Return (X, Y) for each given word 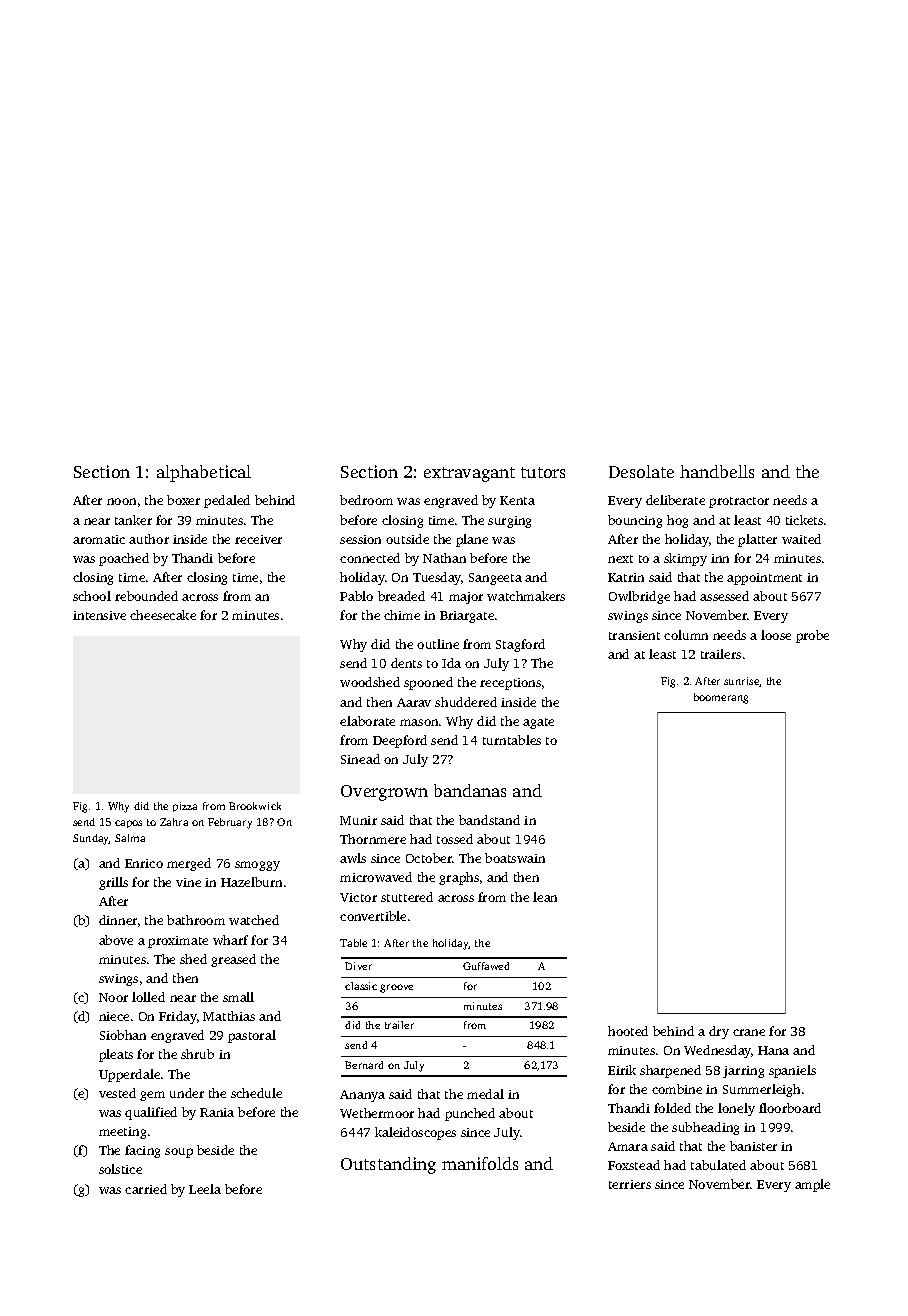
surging (509, 522)
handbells (717, 471)
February (230, 823)
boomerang (721, 698)
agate (538, 723)
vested (117, 1093)
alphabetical (204, 473)
